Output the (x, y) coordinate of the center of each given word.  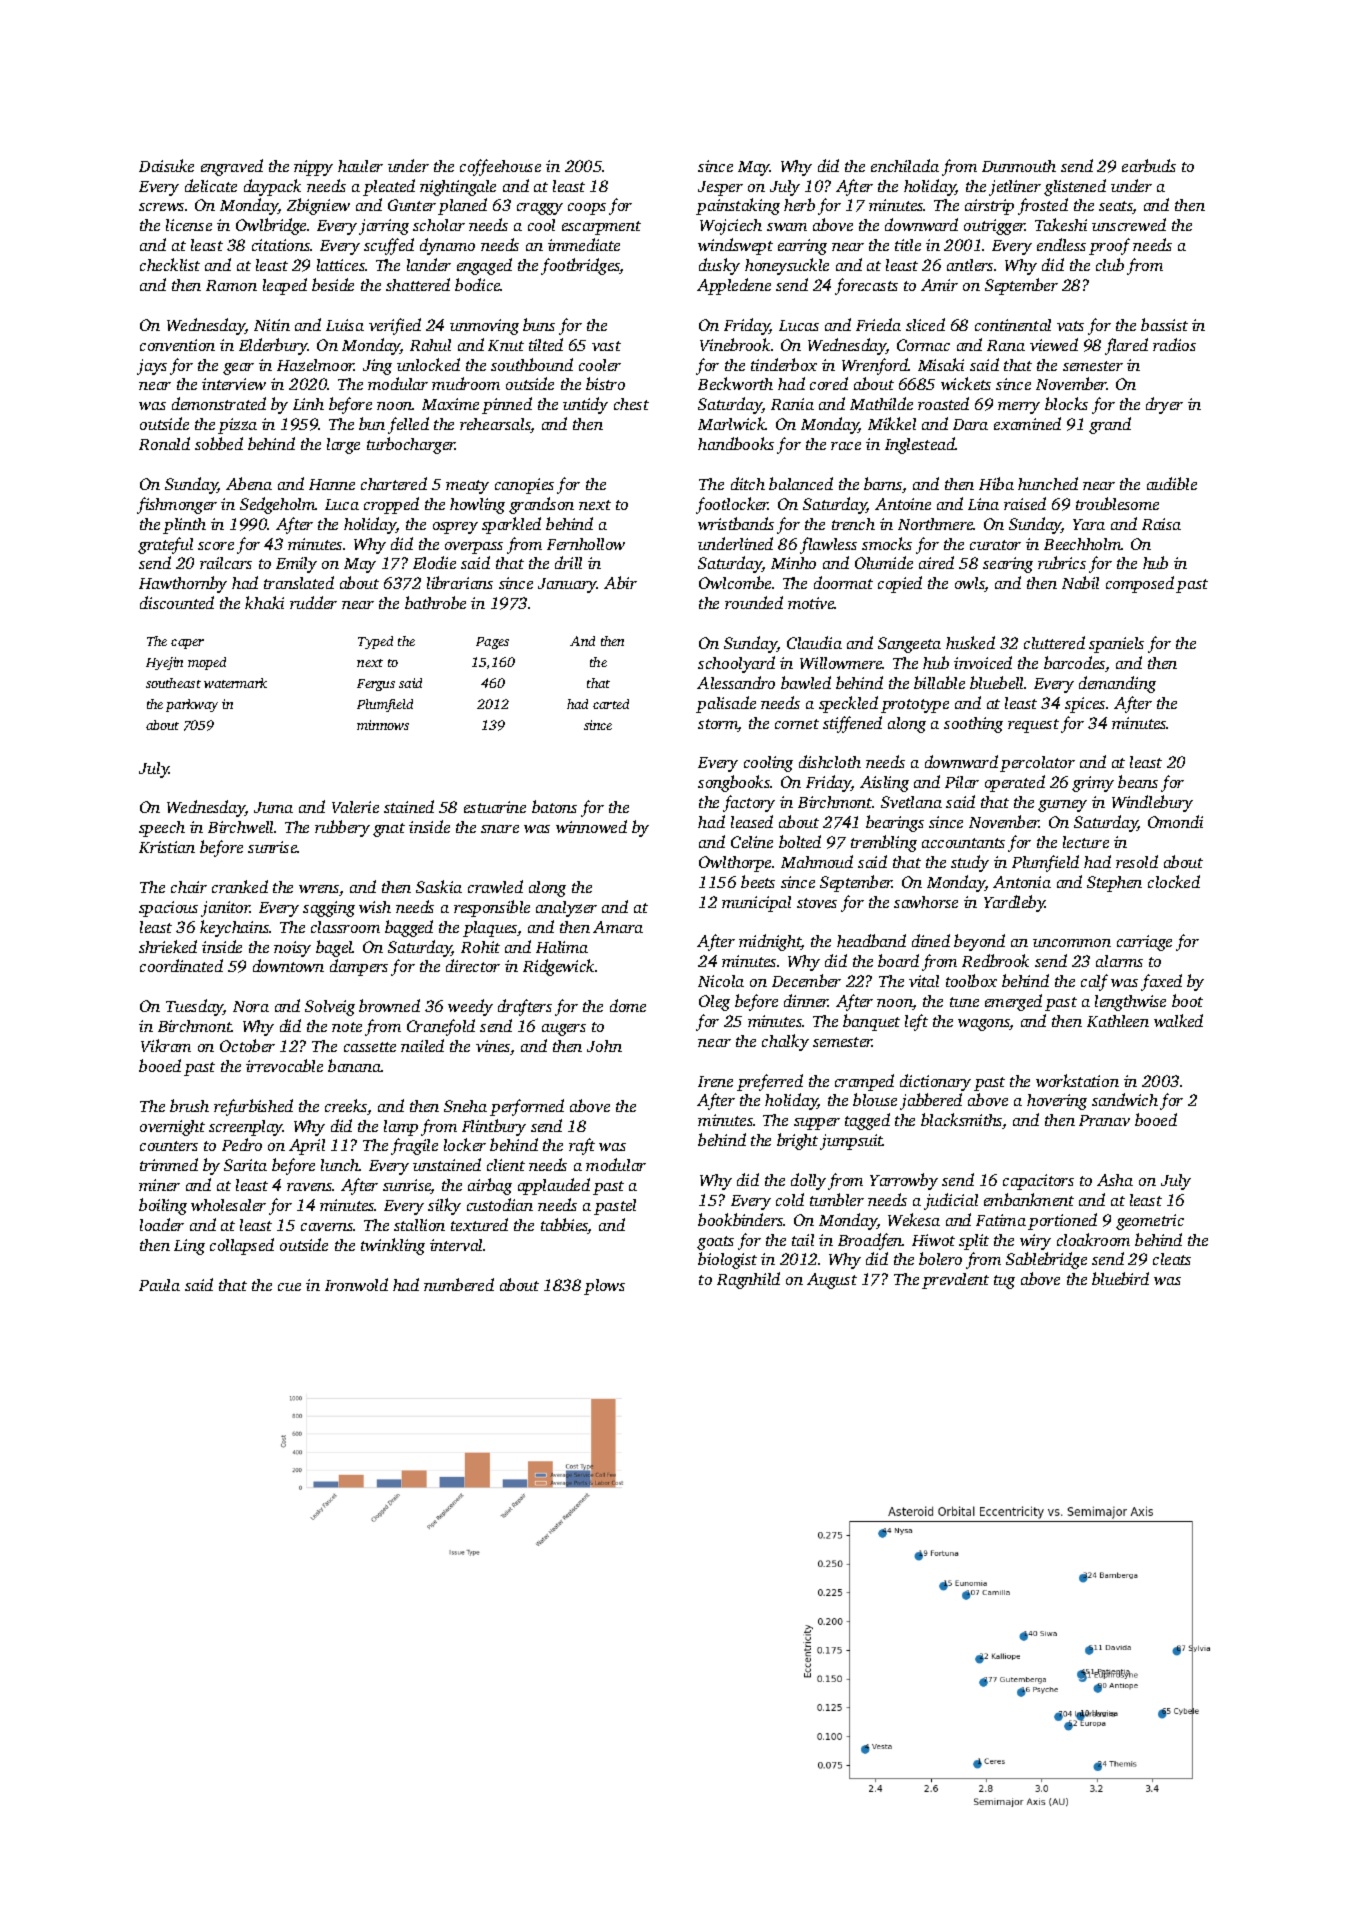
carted (611, 704)
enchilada (905, 165)
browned (389, 1005)
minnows (383, 725)
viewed (1054, 344)
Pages (492, 643)
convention (177, 345)
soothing (973, 725)
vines (493, 1047)
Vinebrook (735, 344)
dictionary (935, 1082)
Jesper (720, 188)
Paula (159, 1285)
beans (1138, 781)
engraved (232, 167)
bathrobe (435, 602)
